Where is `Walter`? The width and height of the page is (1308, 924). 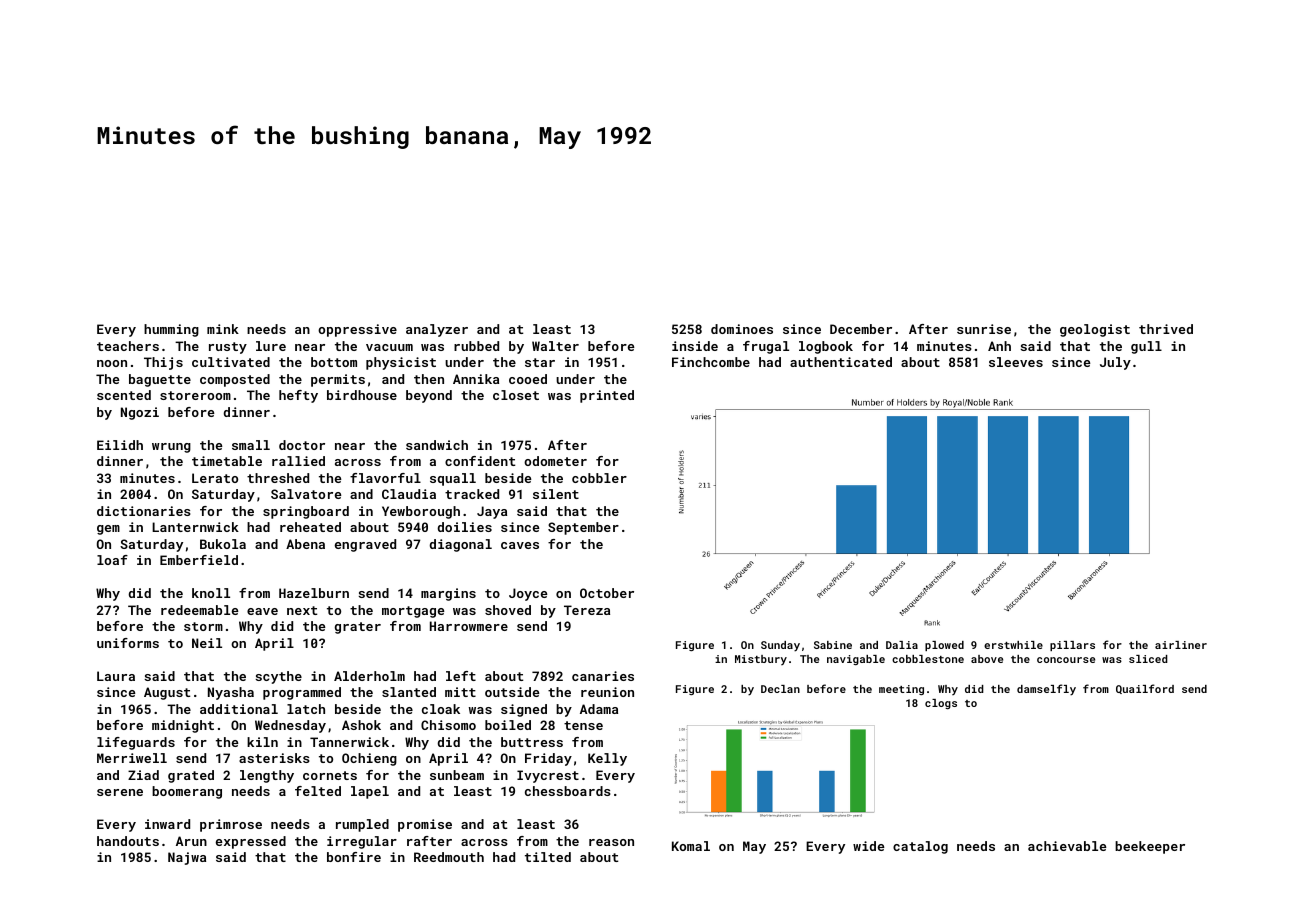
Walter is located at coordinates (555, 346).
